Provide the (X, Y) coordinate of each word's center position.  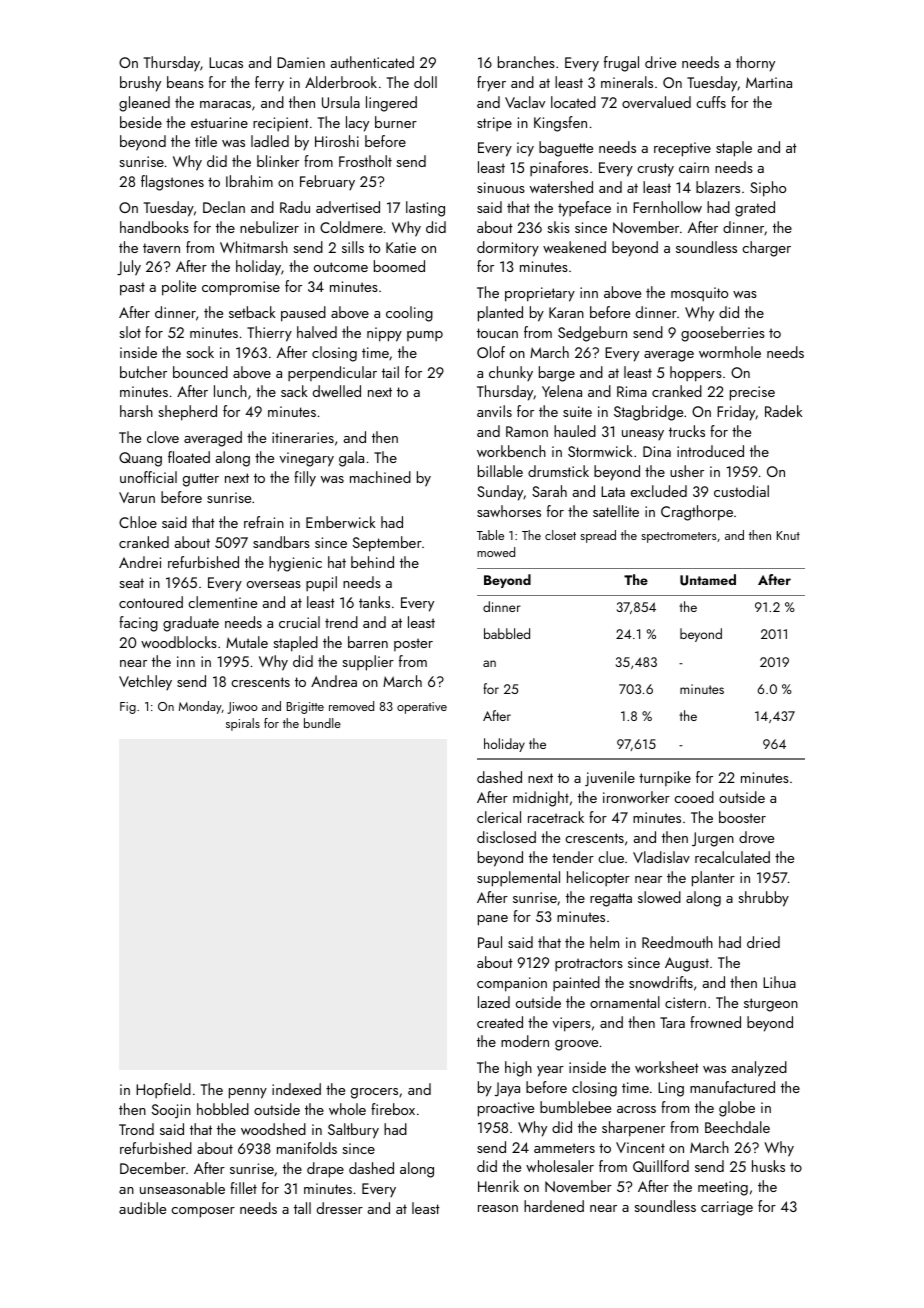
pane (493, 920)
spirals (243, 724)
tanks (374, 602)
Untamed (708, 580)
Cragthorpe (697, 513)
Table (490, 535)
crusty (655, 170)
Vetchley (145, 682)
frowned (715, 1022)
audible (142, 1208)
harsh (136, 411)
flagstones (172, 183)
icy (525, 149)
